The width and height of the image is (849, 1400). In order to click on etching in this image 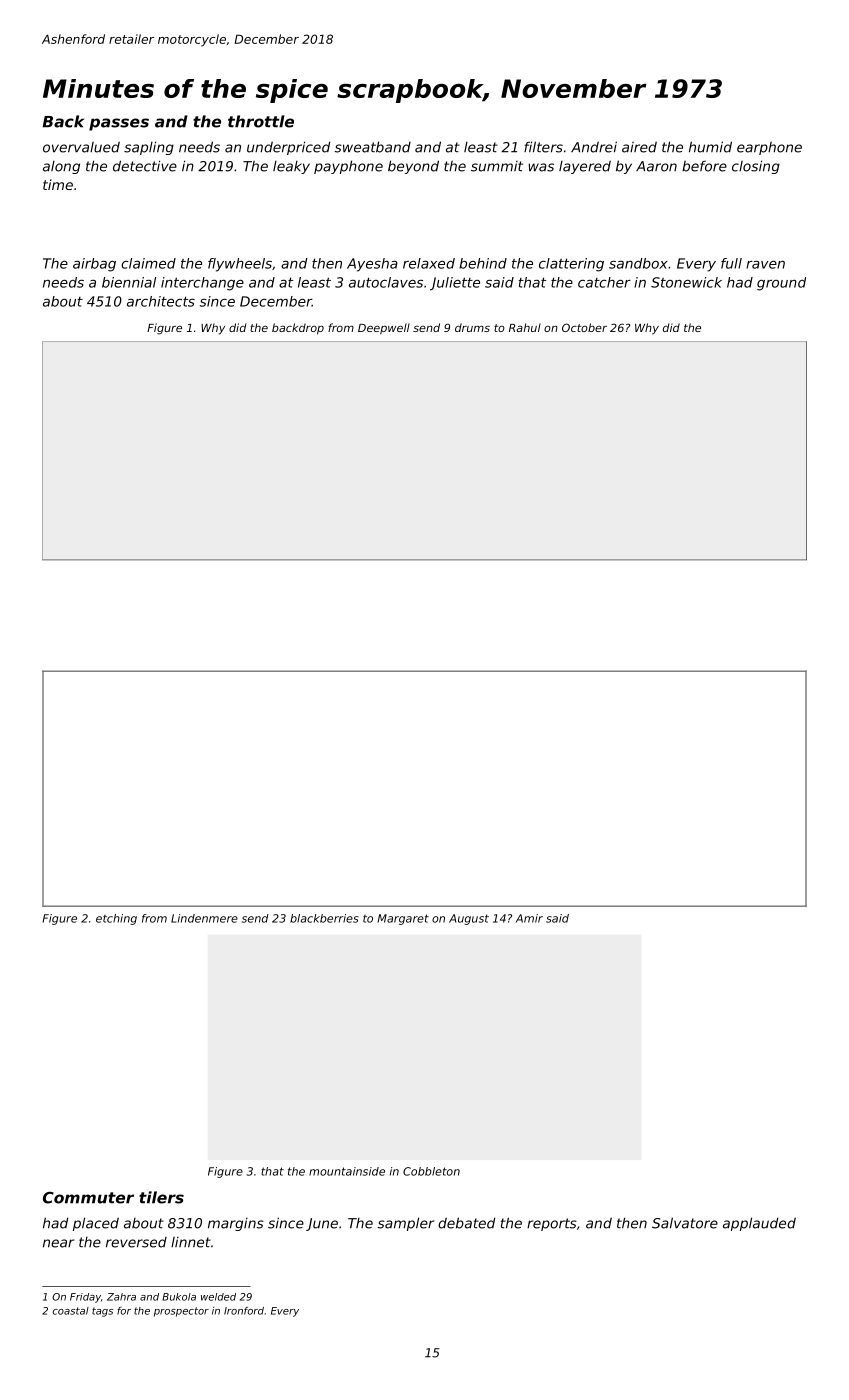, I will do `click(116, 919)`.
